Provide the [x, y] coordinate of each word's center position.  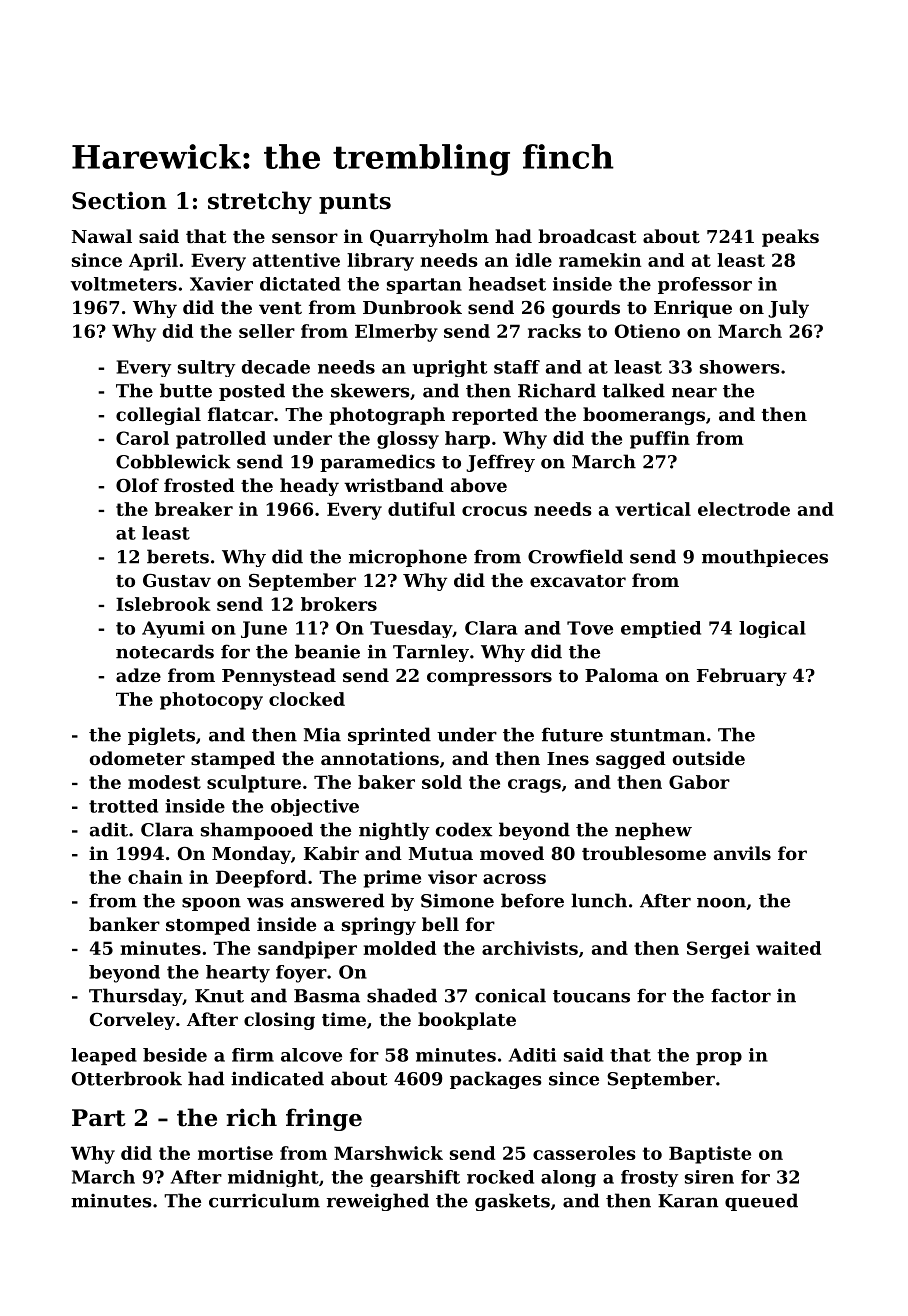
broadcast [587, 236]
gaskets [512, 1202]
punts [355, 203]
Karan [688, 1201]
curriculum [264, 1200]
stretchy [260, 202]
